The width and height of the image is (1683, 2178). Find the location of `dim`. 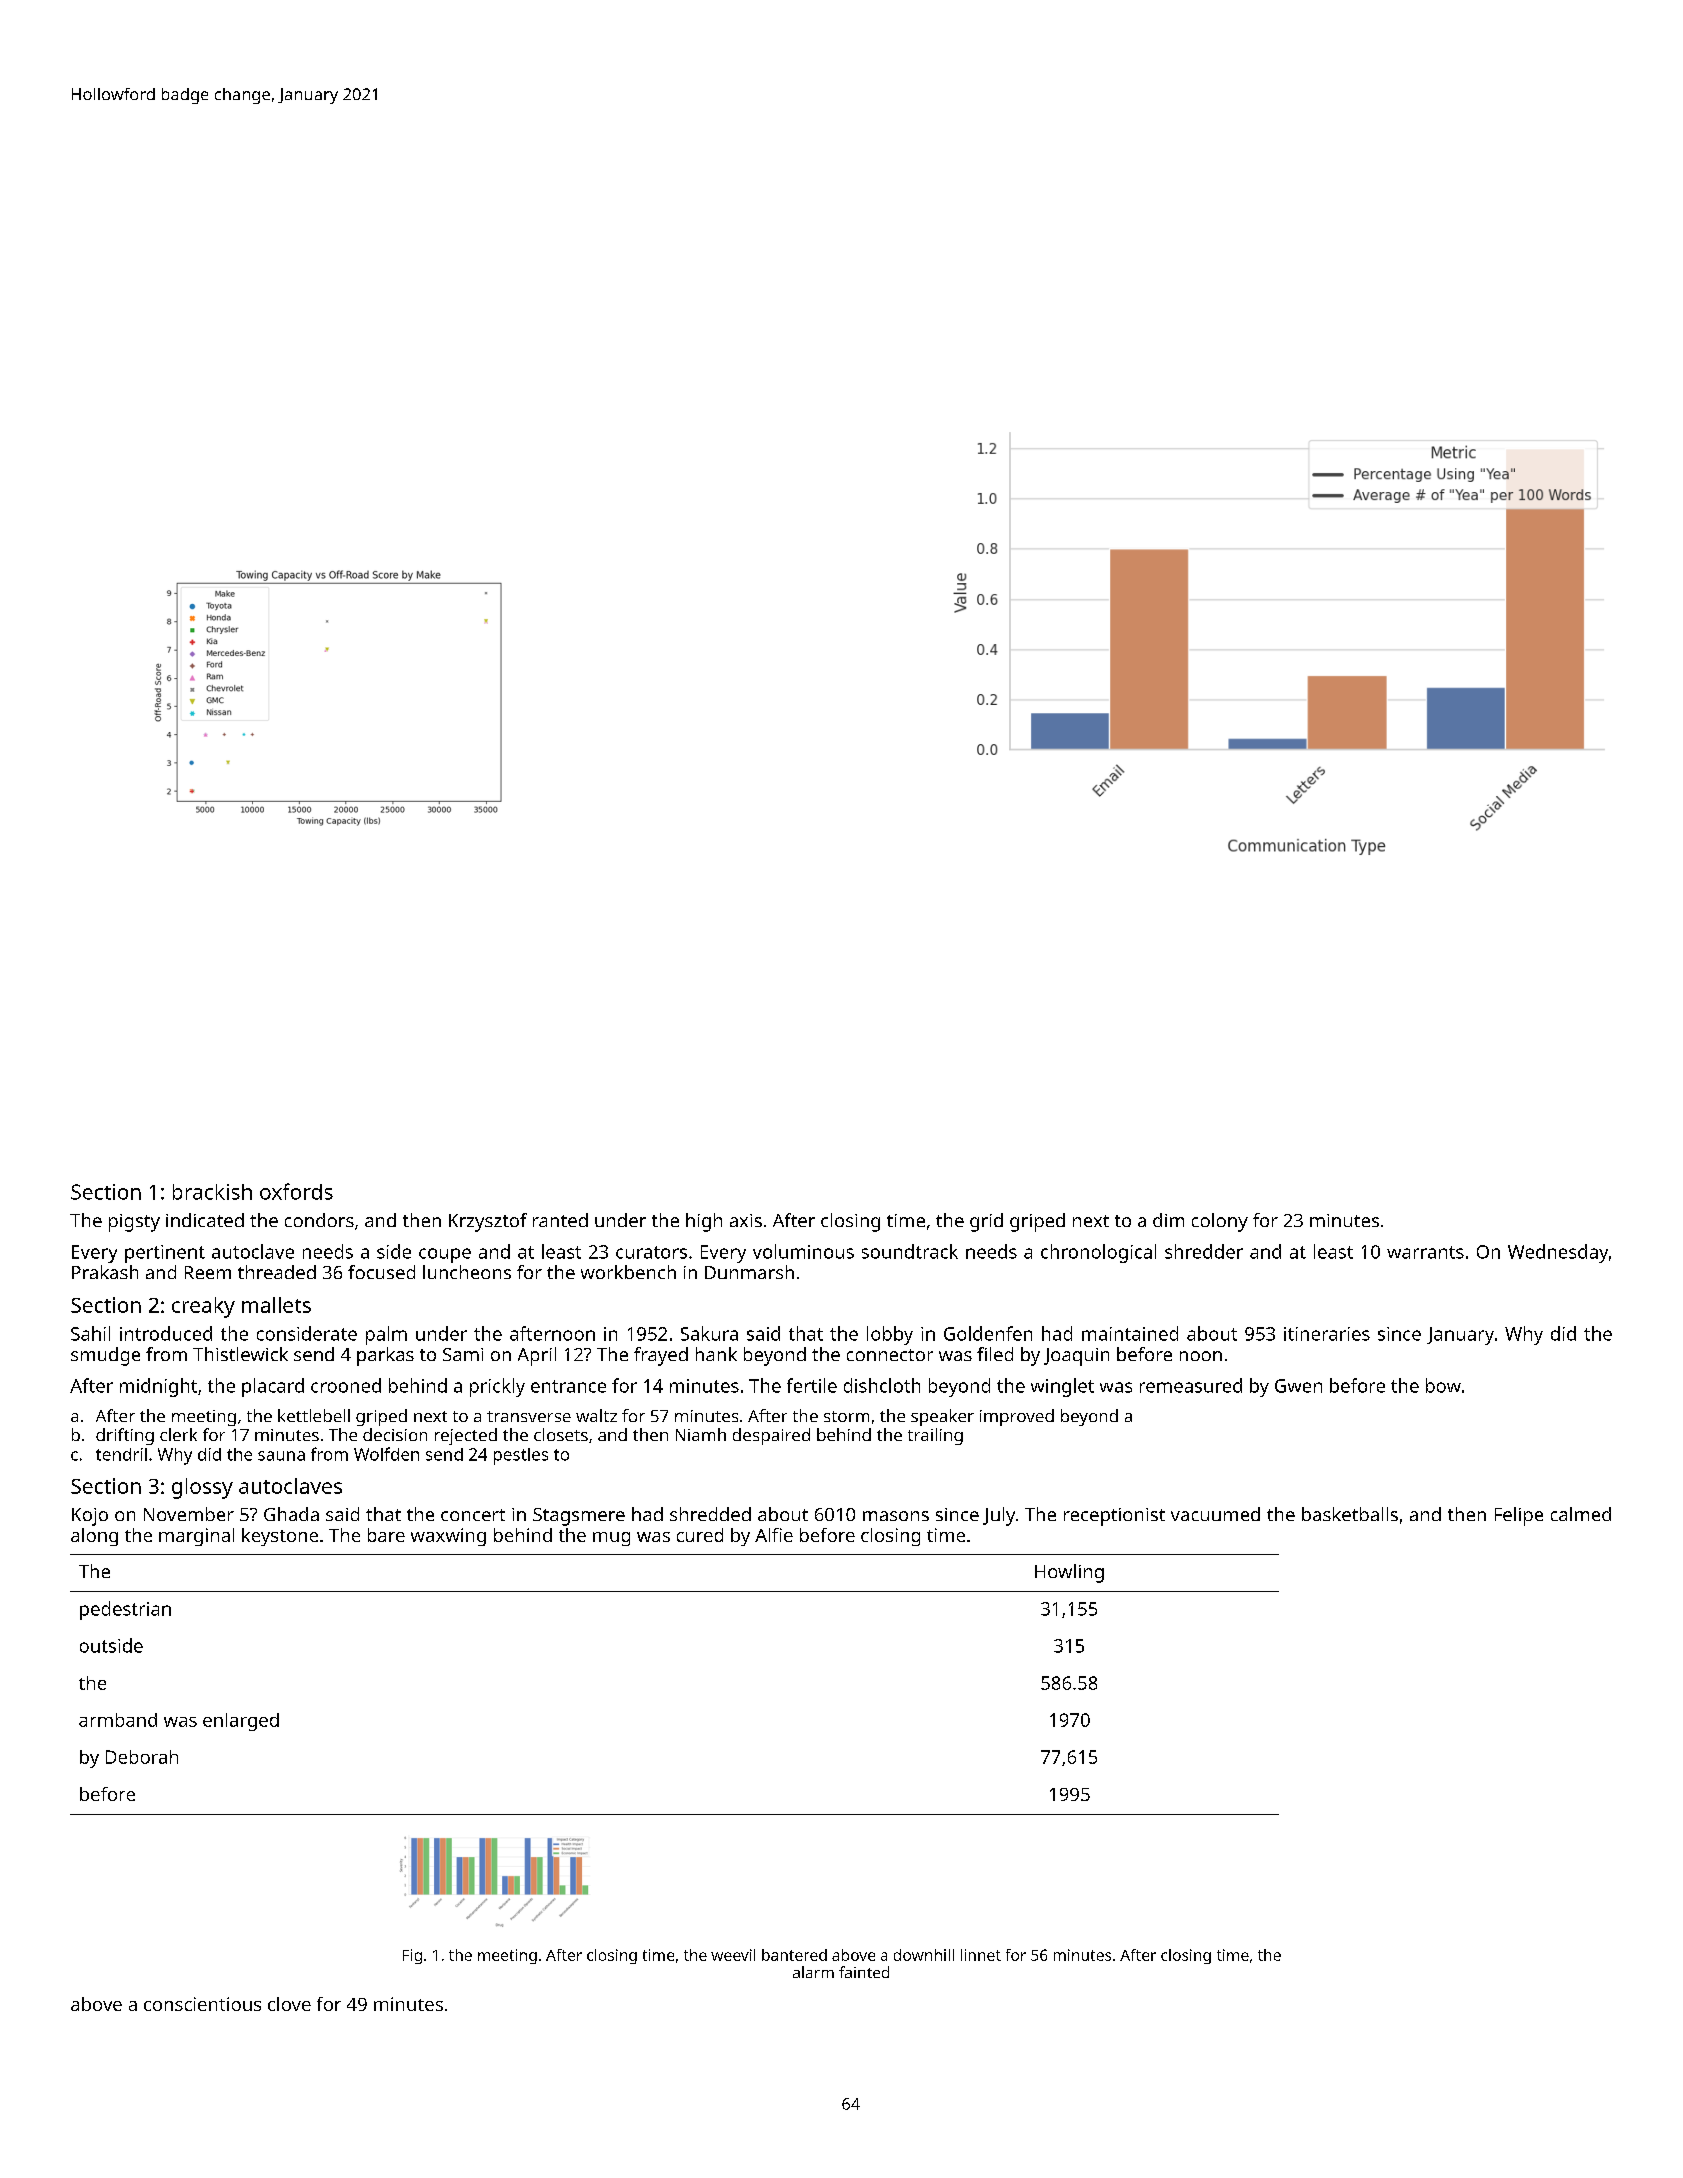

dim is located at coordinates (1168, 1220).
